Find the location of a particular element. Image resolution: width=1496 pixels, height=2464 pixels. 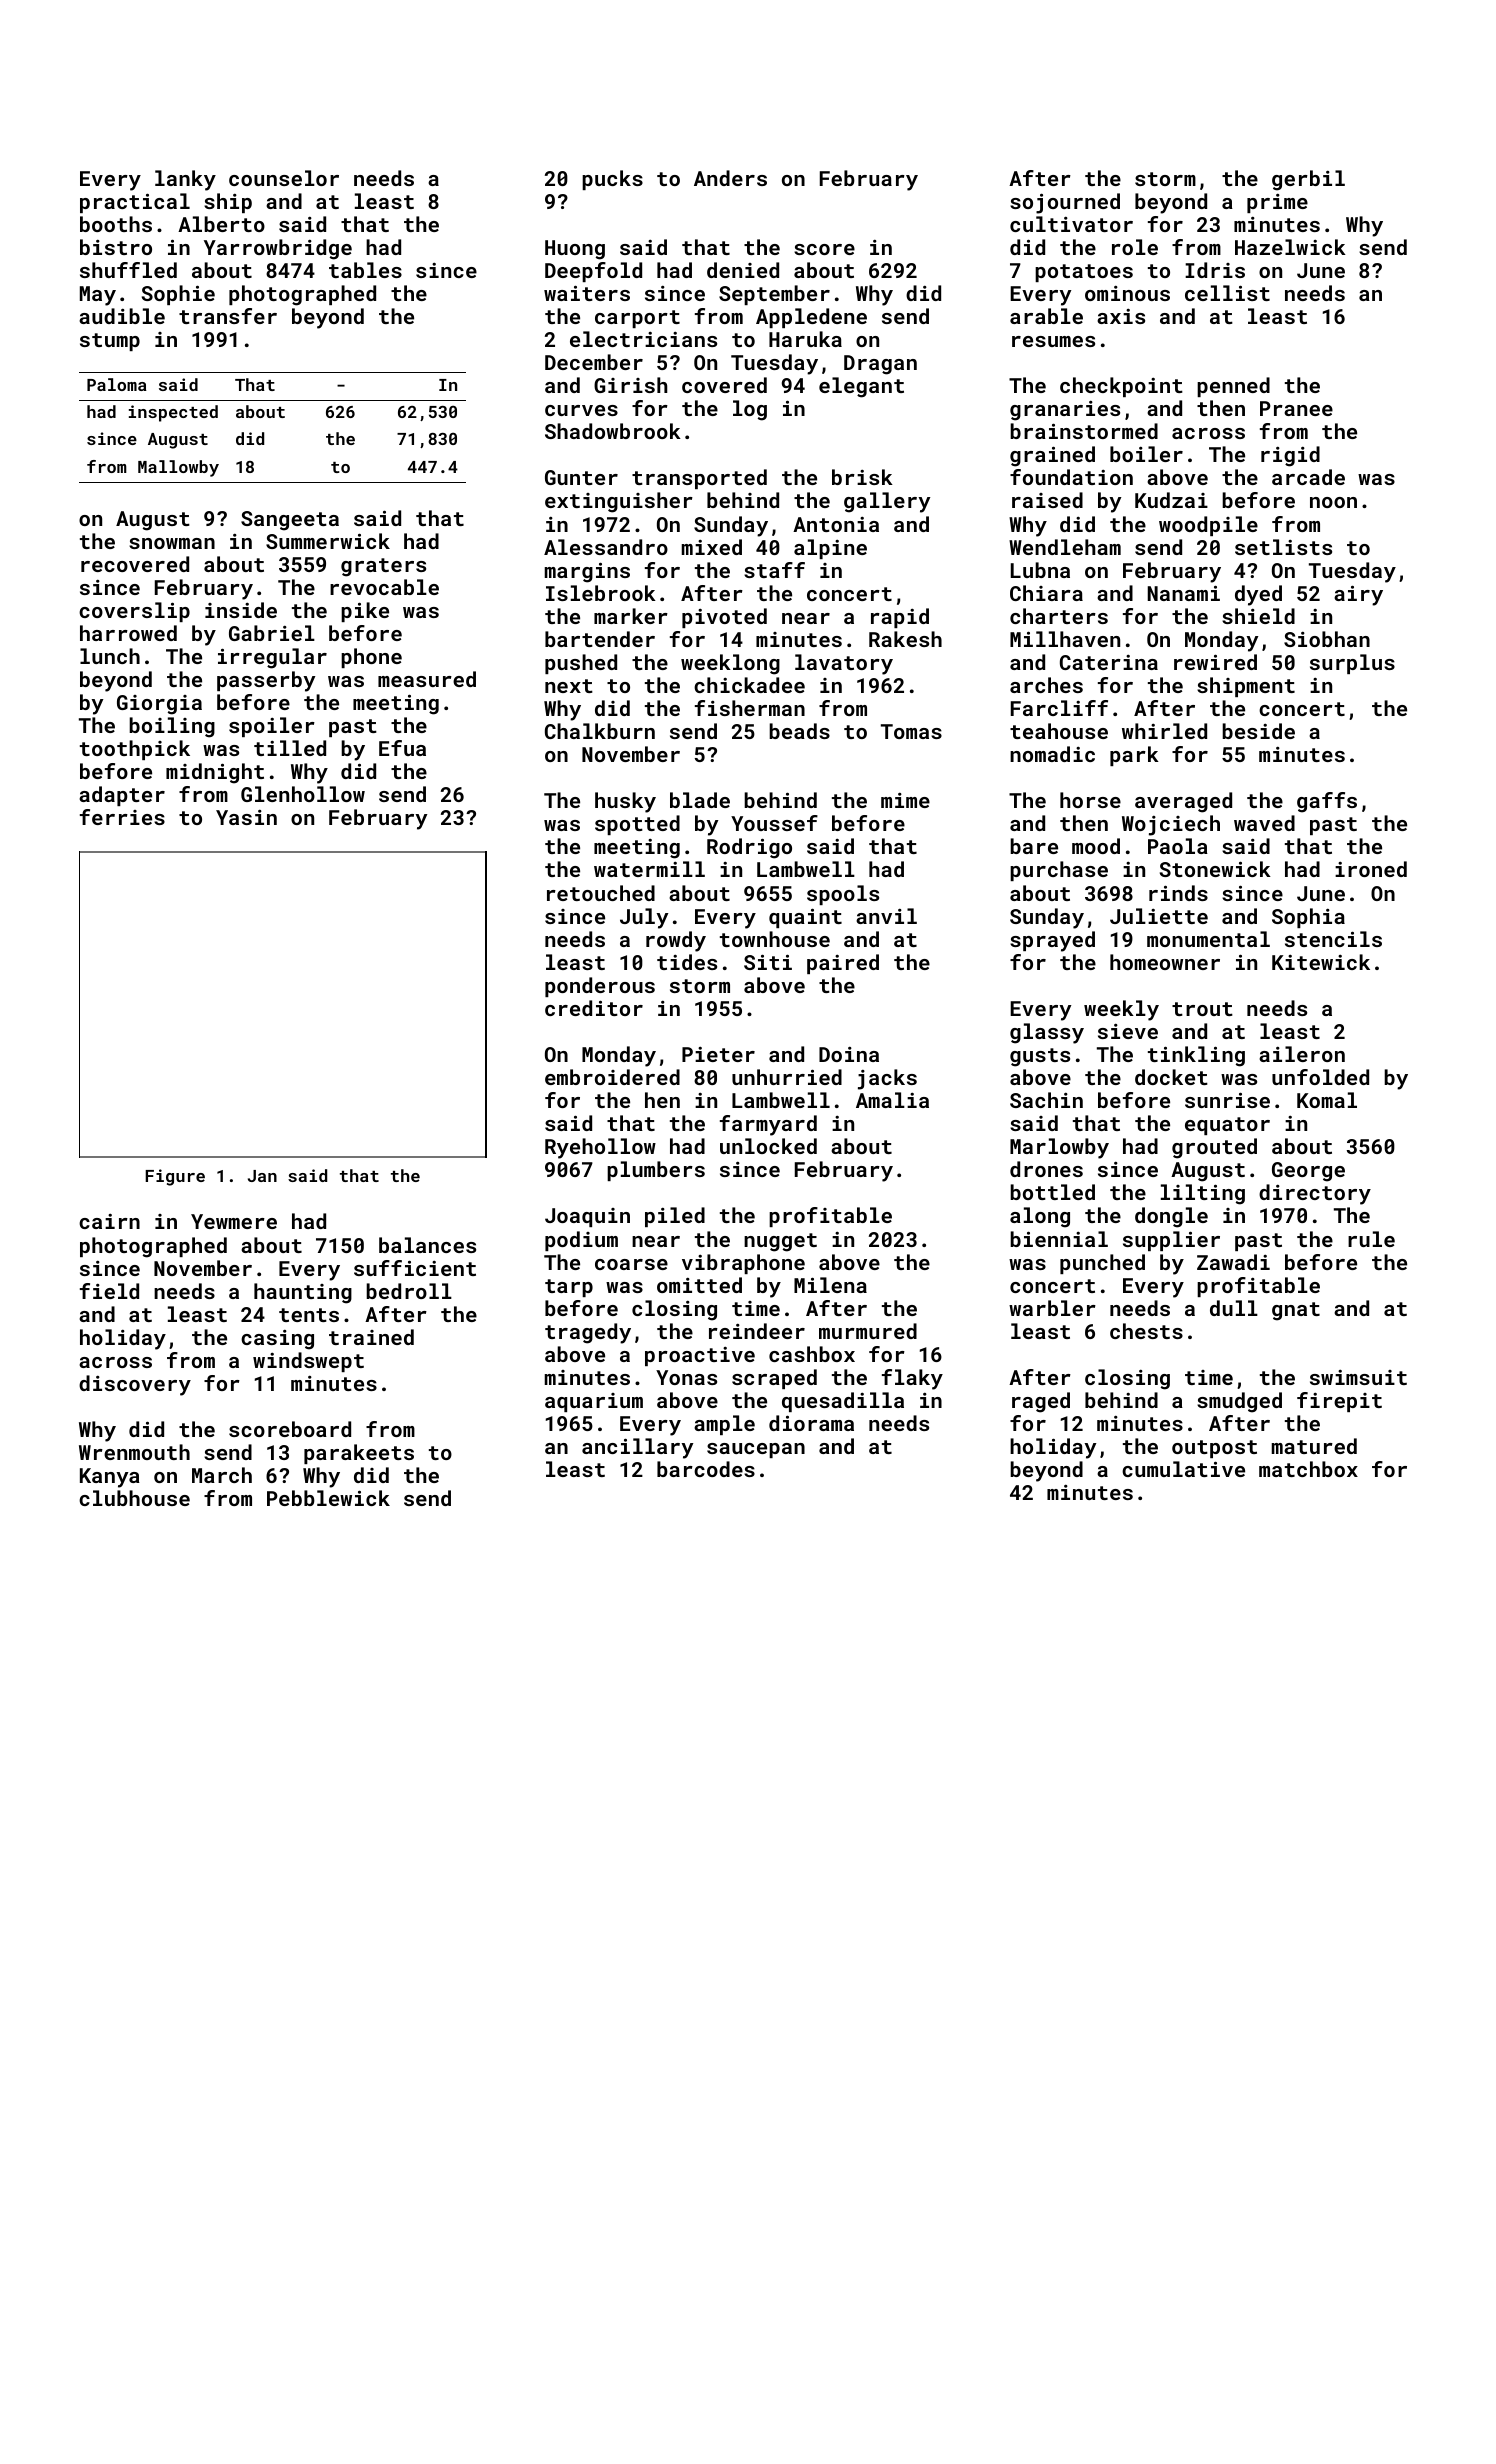

Jan is located at coordinates (262, 1176).
